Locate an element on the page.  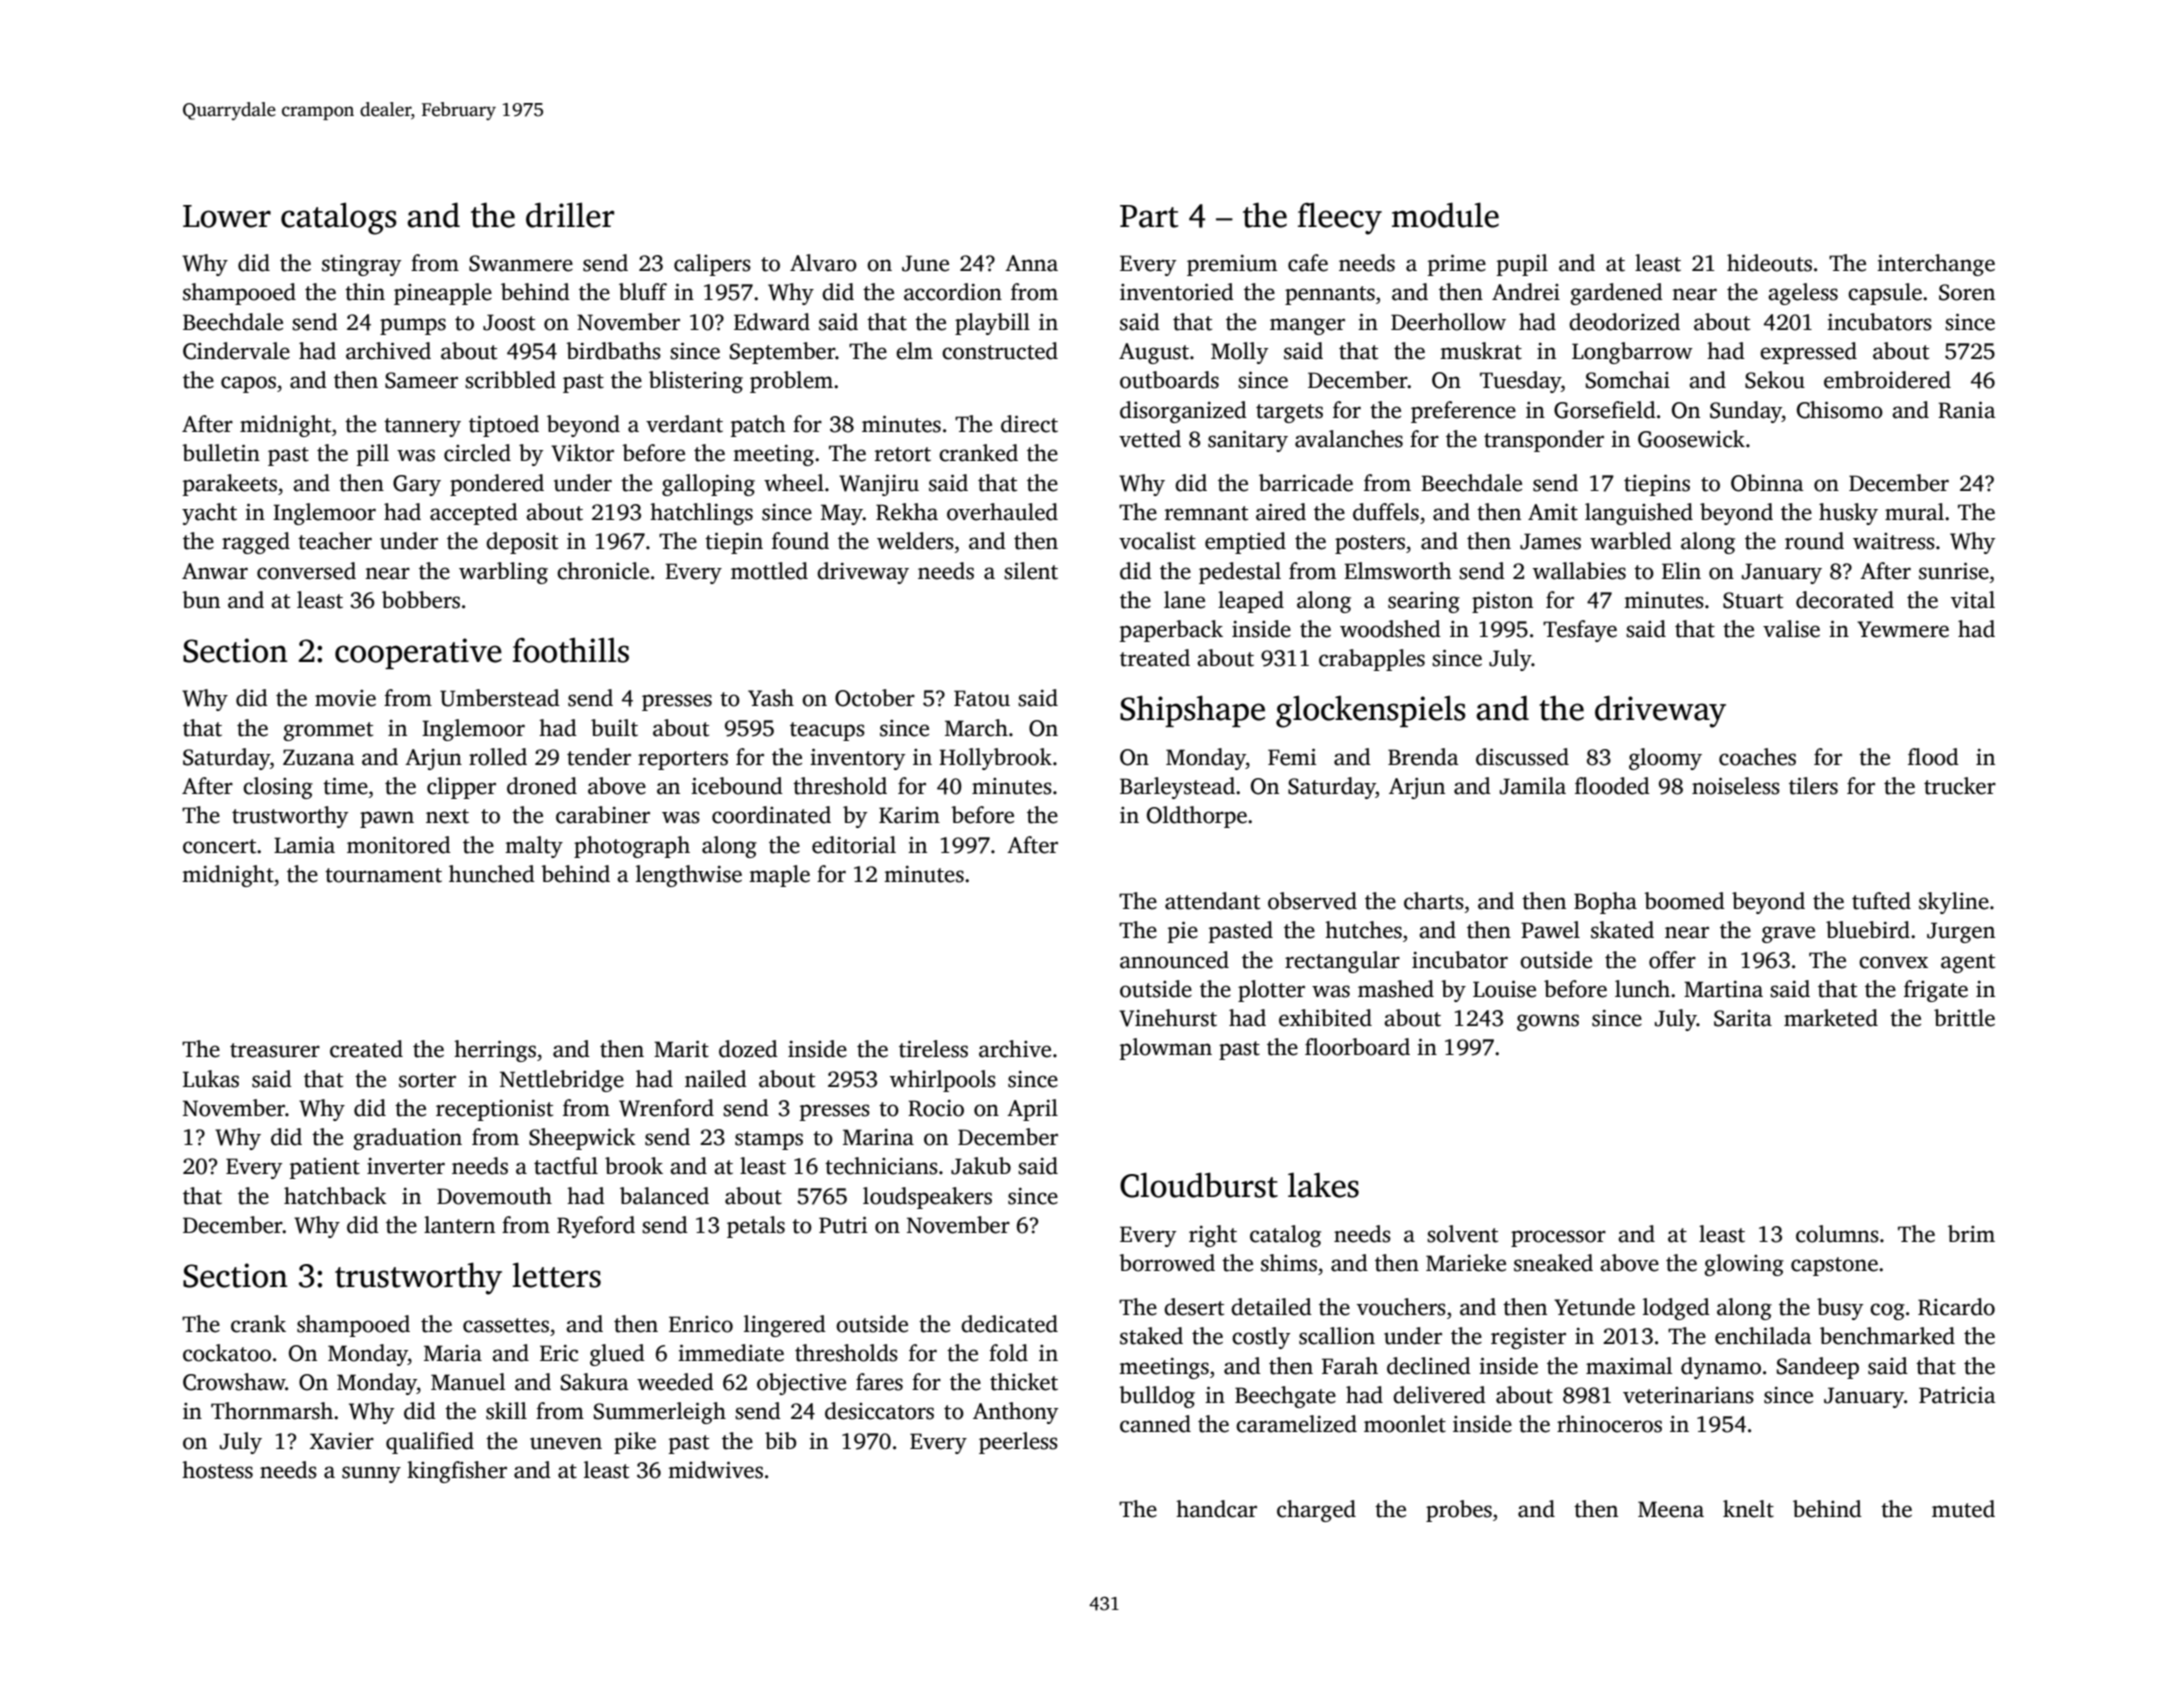
Anna is located at coordinates (1031, 263).
